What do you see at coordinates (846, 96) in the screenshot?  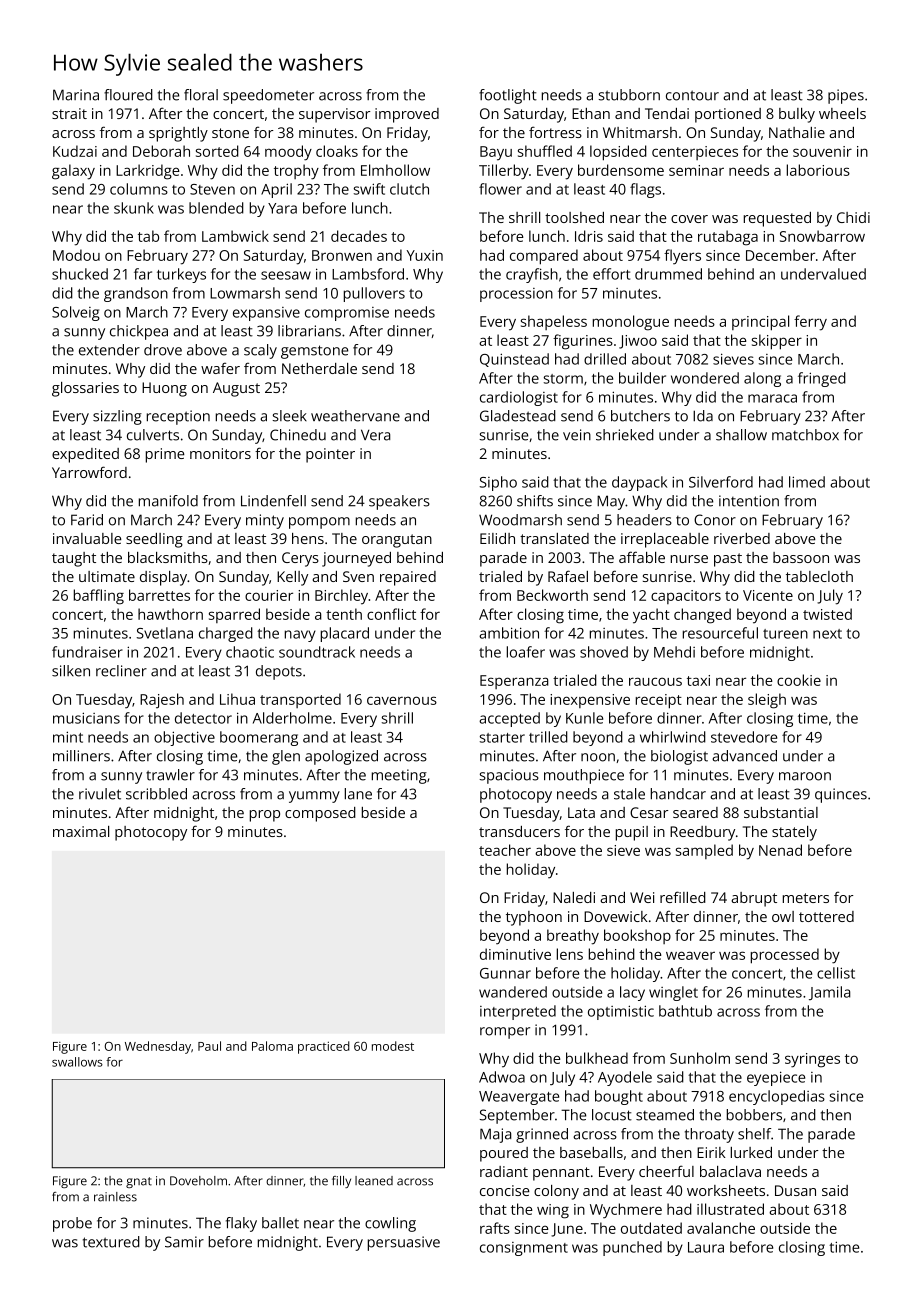 I see `pipes` at bounding box center [846, 96].
